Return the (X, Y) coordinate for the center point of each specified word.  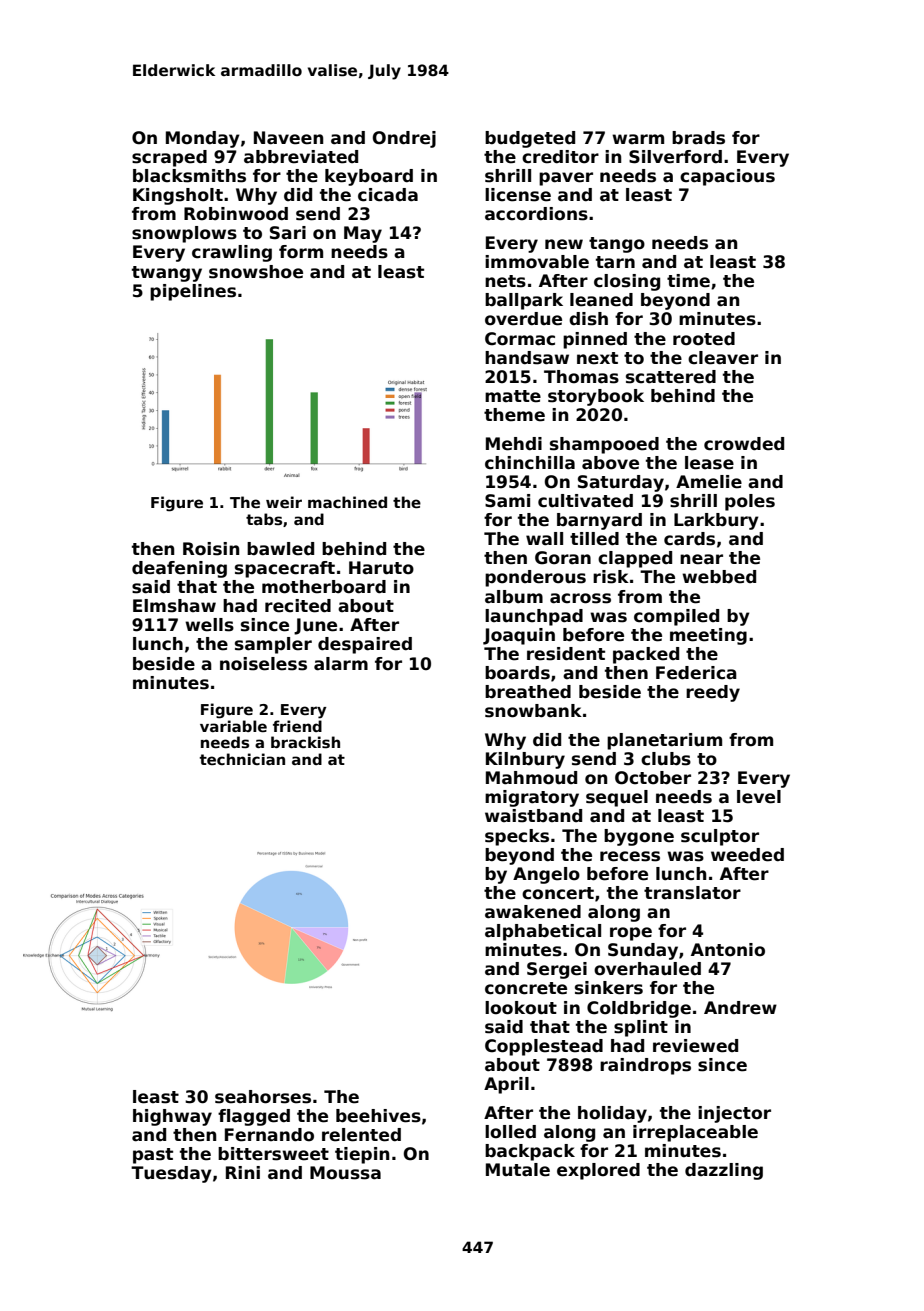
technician (242, 759)
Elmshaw (174, 606)
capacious (727, 177)
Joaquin (519, 636)
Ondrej (404, 139)
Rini (243, 1172)
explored (598, 1171)
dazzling (724, 1171)
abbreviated (301, 157)
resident (566, 654)
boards (517, 673)
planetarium (664, 741)
